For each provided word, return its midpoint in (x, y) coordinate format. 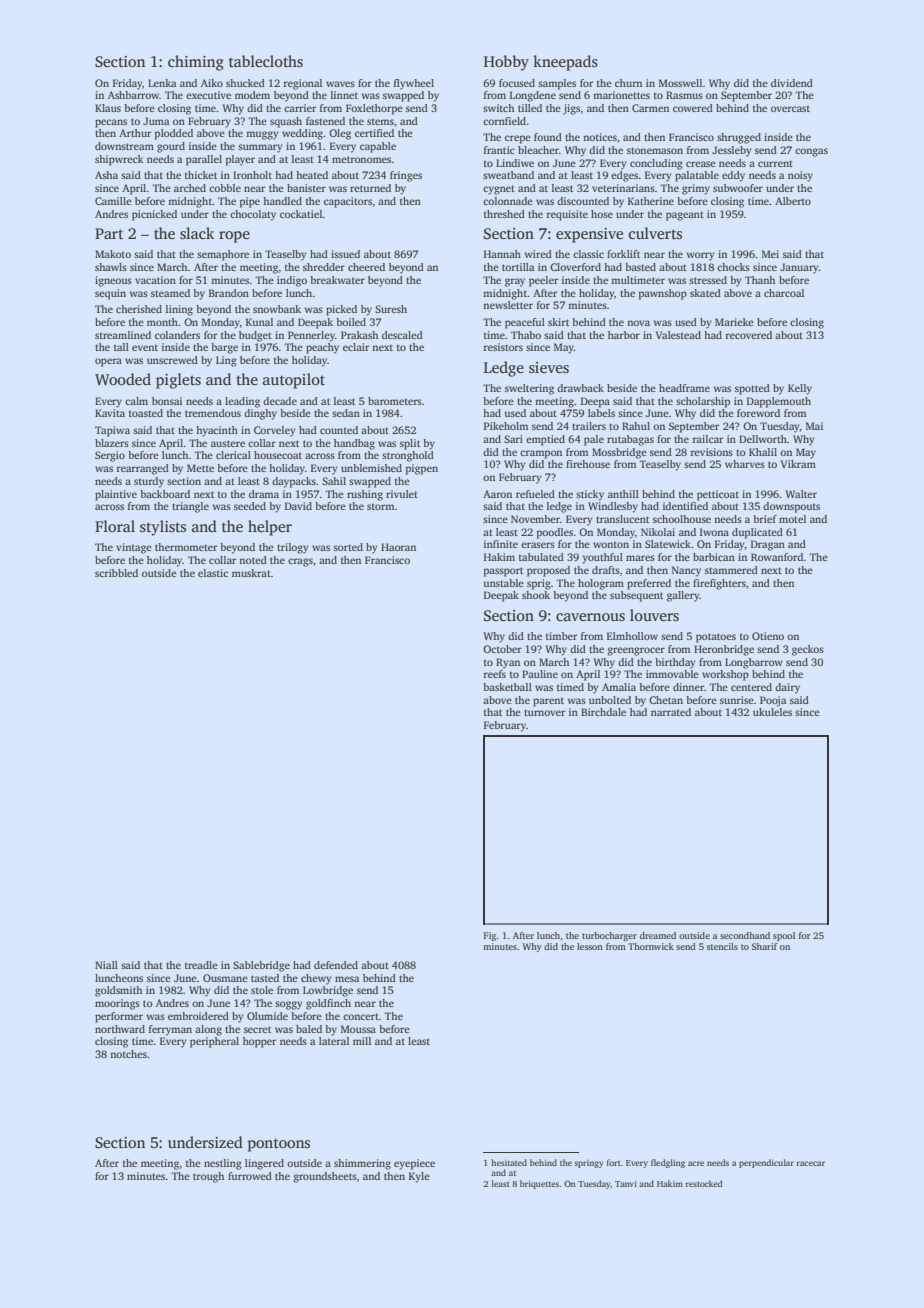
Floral (115, 526)
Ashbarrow (134, 95)
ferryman (170, 1030)
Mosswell (680, 83)
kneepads (565, 63)
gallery (683, 596)
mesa (347, 979)
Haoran (398, 547)
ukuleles (772, 712)
